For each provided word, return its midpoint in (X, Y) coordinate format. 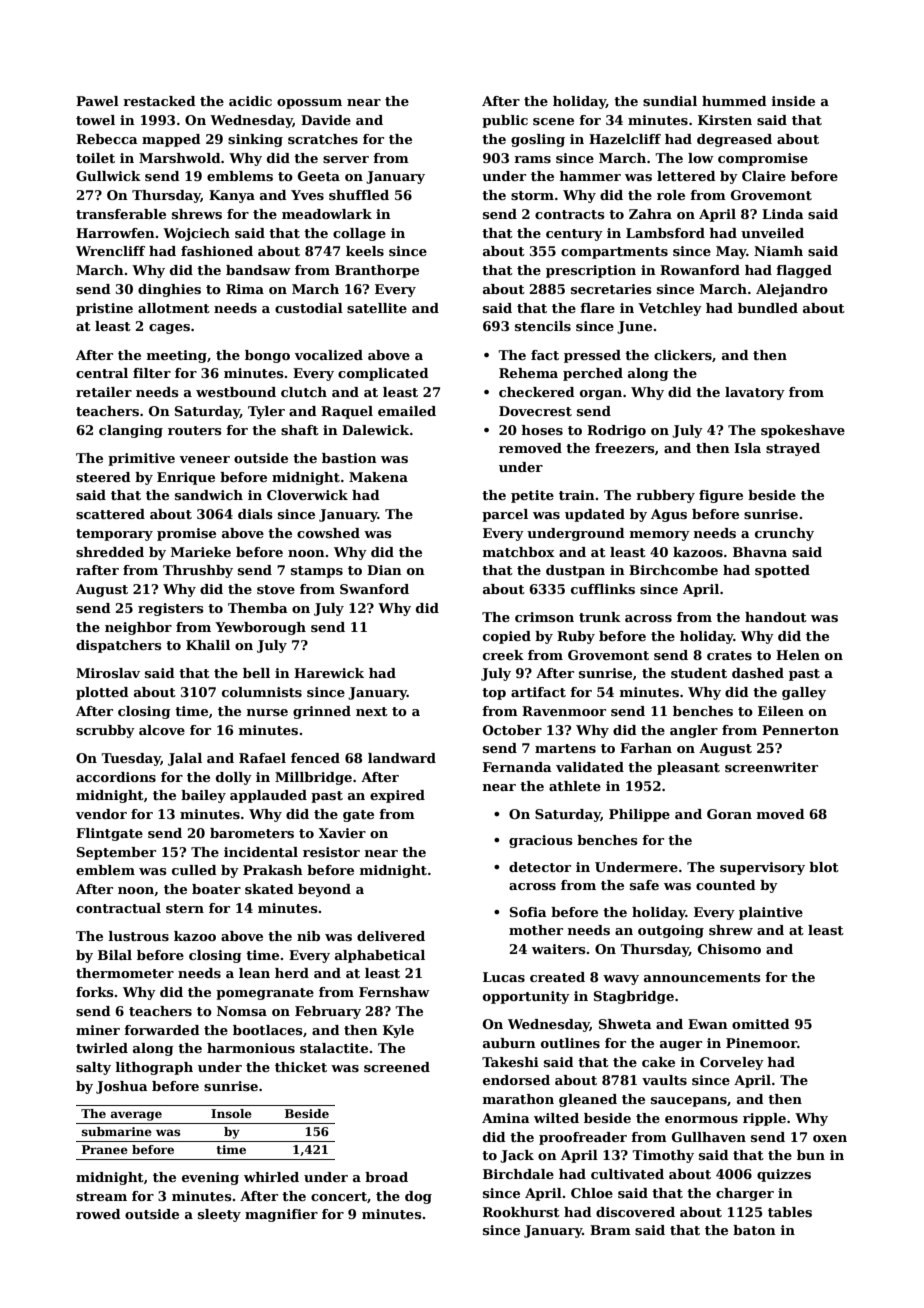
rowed (98, 1214)
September (116, 853)
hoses (542, 430)
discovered (635, 1212)
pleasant (688, 768)
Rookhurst (521, 1212)
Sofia (528, 912)
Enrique (186, 478)
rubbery (665, 496)
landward (402, 758)
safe (644, 885)
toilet (95, 158)
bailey (203, 796)
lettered (686, 176)
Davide (326, 120)
